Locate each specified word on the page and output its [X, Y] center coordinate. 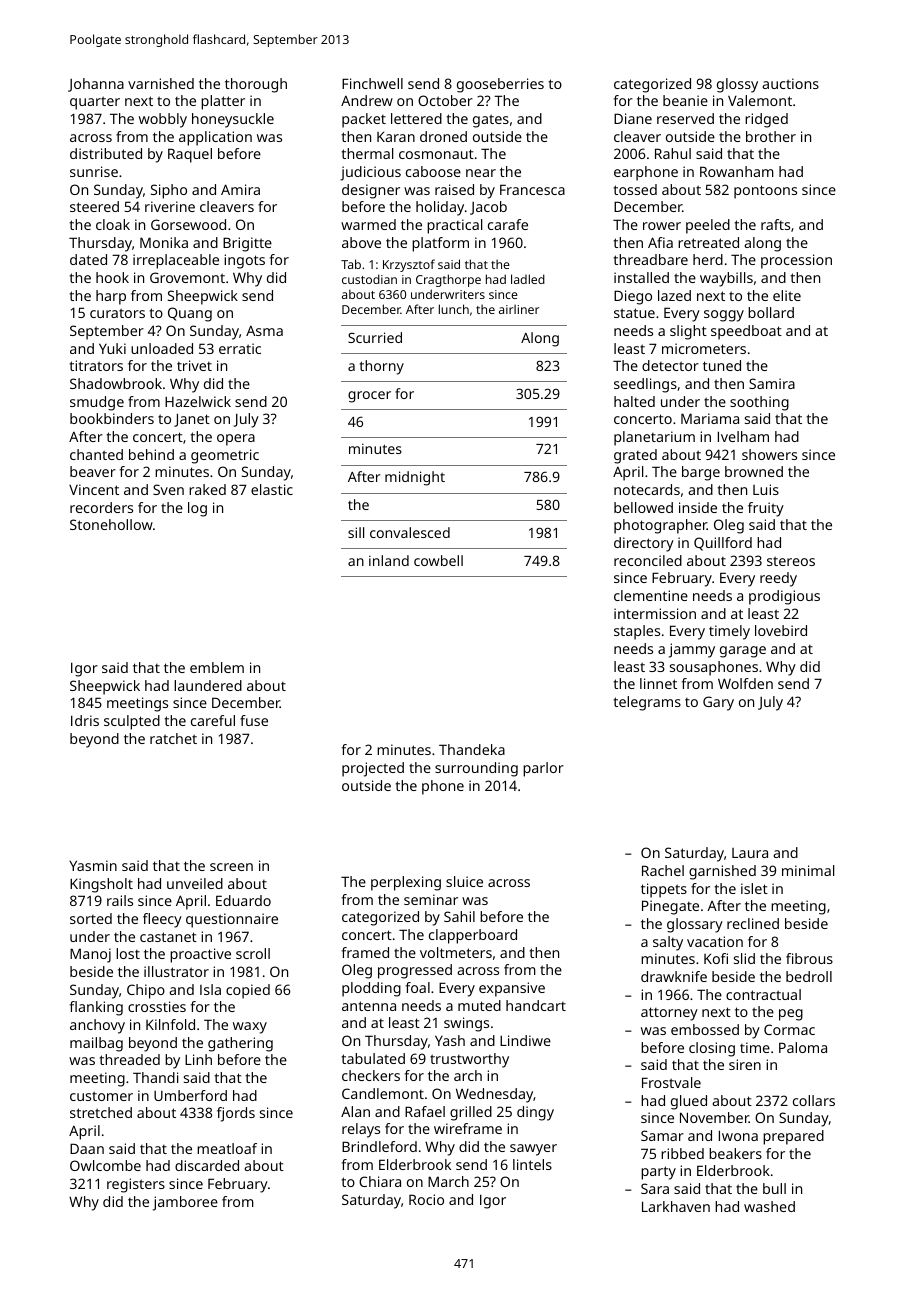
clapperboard [473, 936]
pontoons [765, 192]
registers [136, 1185]
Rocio [426, 1199]
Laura [750, 853]
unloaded [162, 348]
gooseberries [500, 85]
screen [231, 867]
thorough [256, 85]
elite [787, 295]
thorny [382, 367]
